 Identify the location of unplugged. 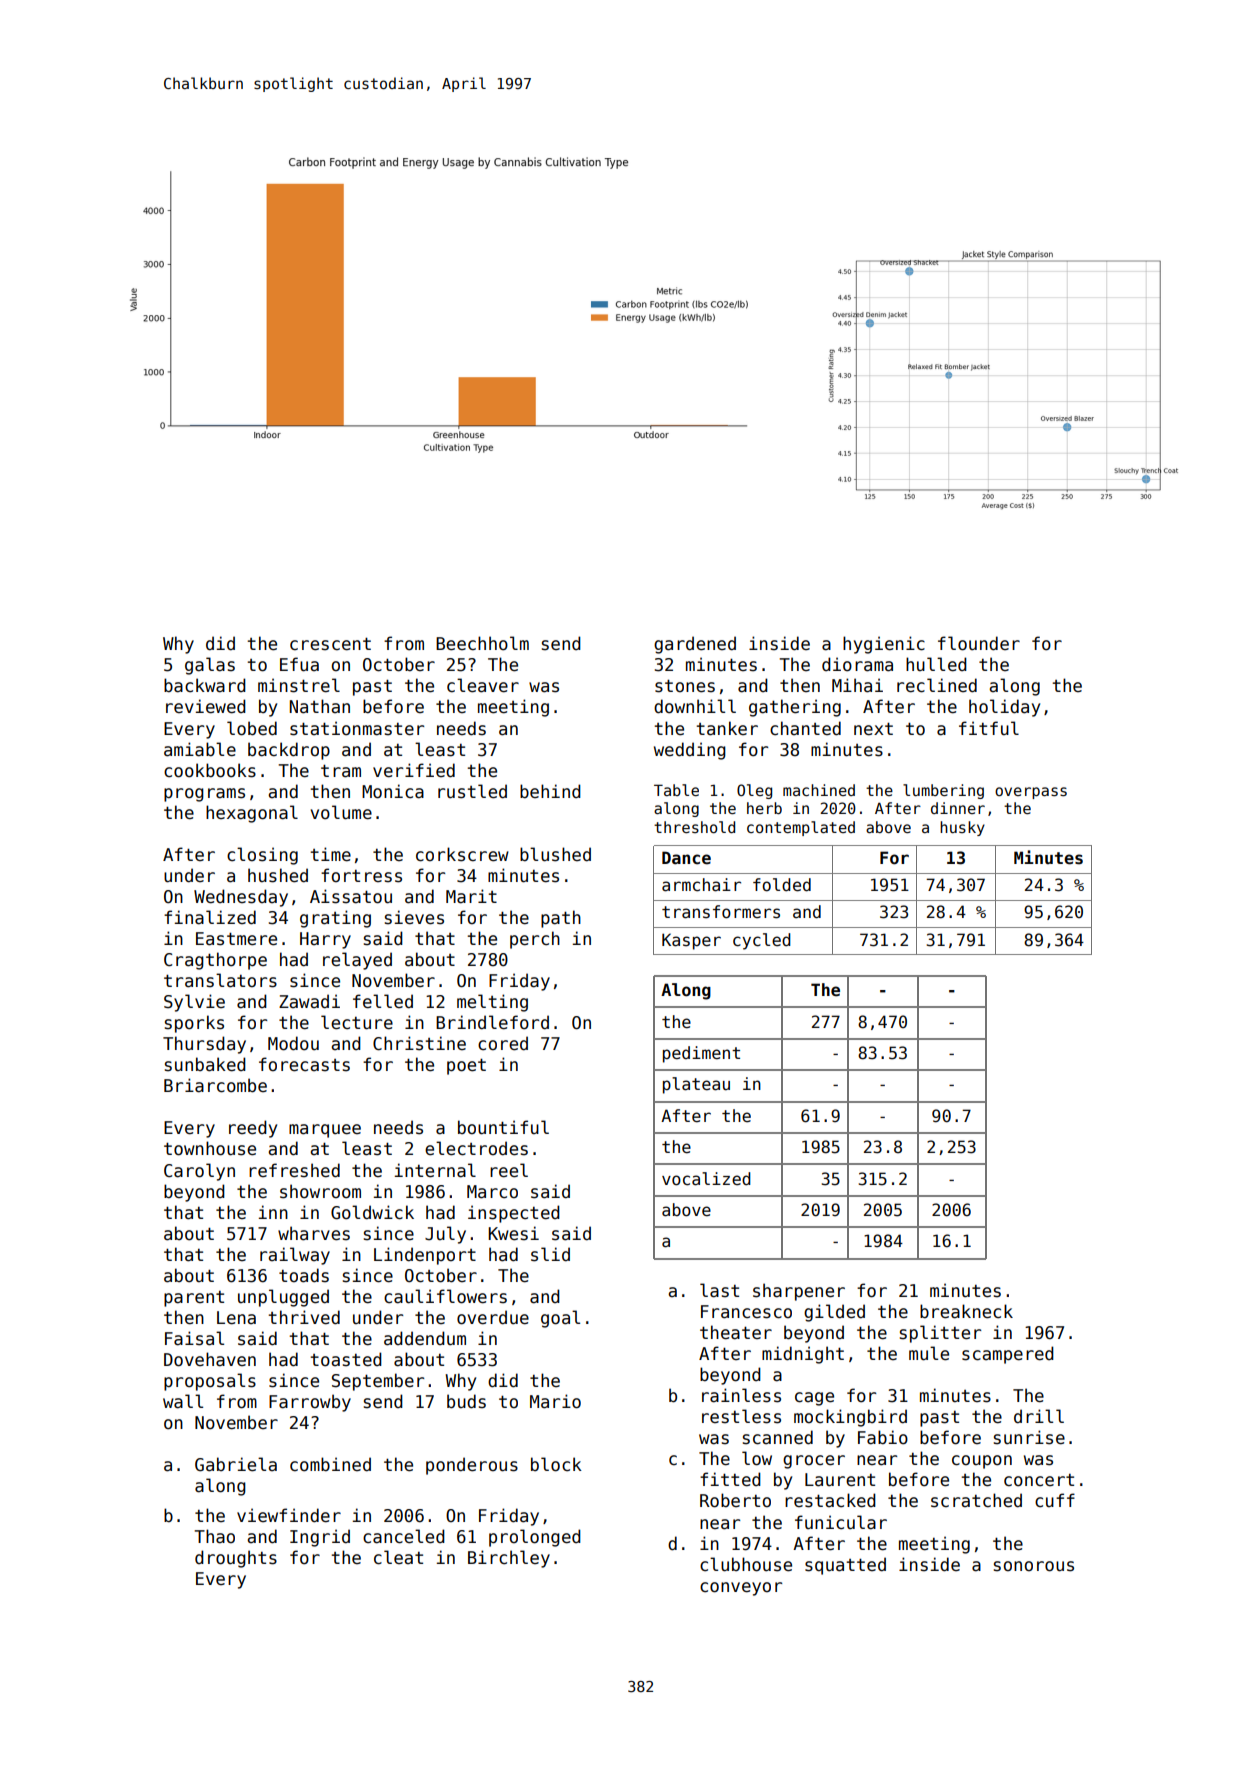
(283, 1298).
